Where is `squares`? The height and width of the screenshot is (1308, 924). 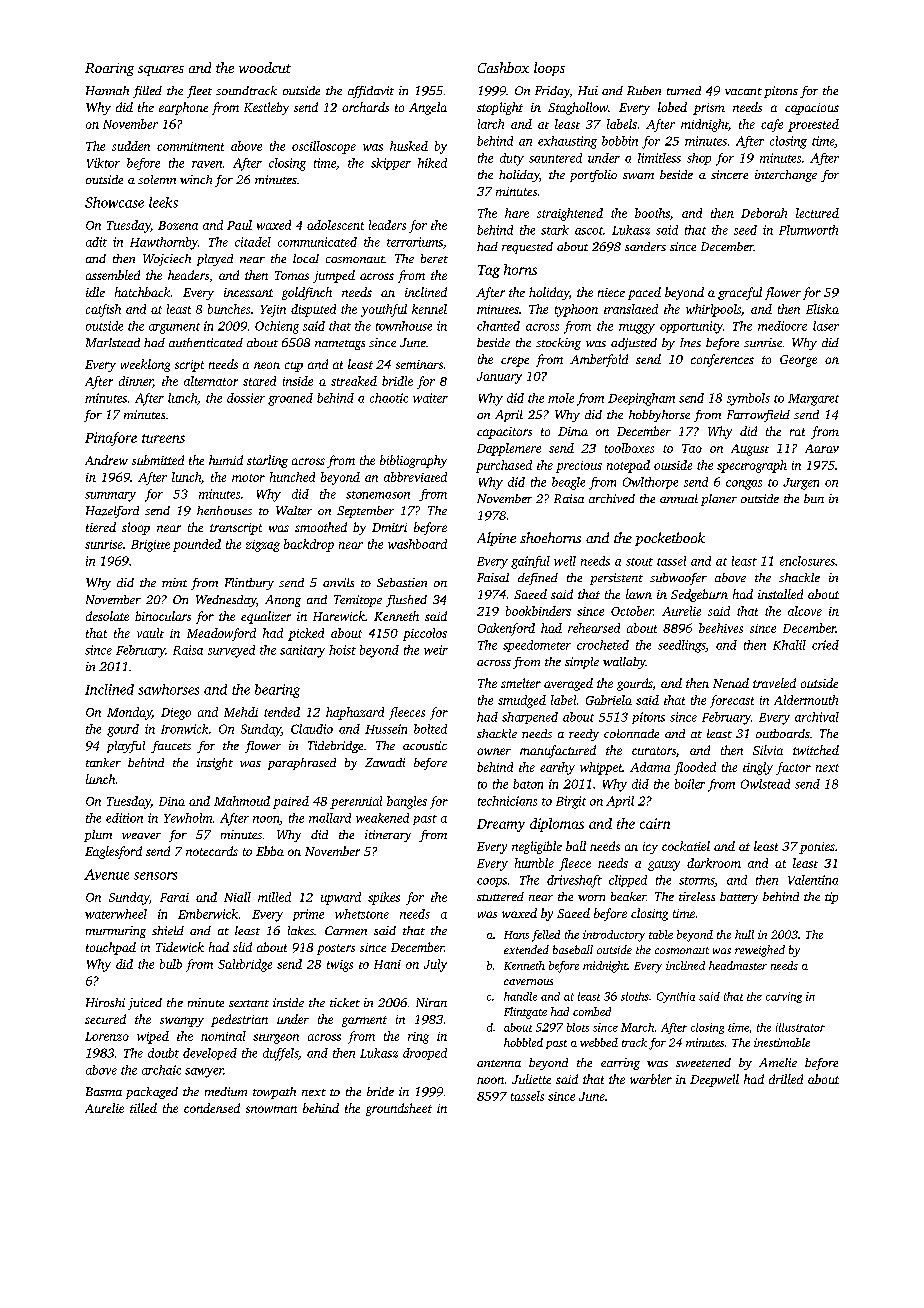
squares is located at coordinates (161, 71).
